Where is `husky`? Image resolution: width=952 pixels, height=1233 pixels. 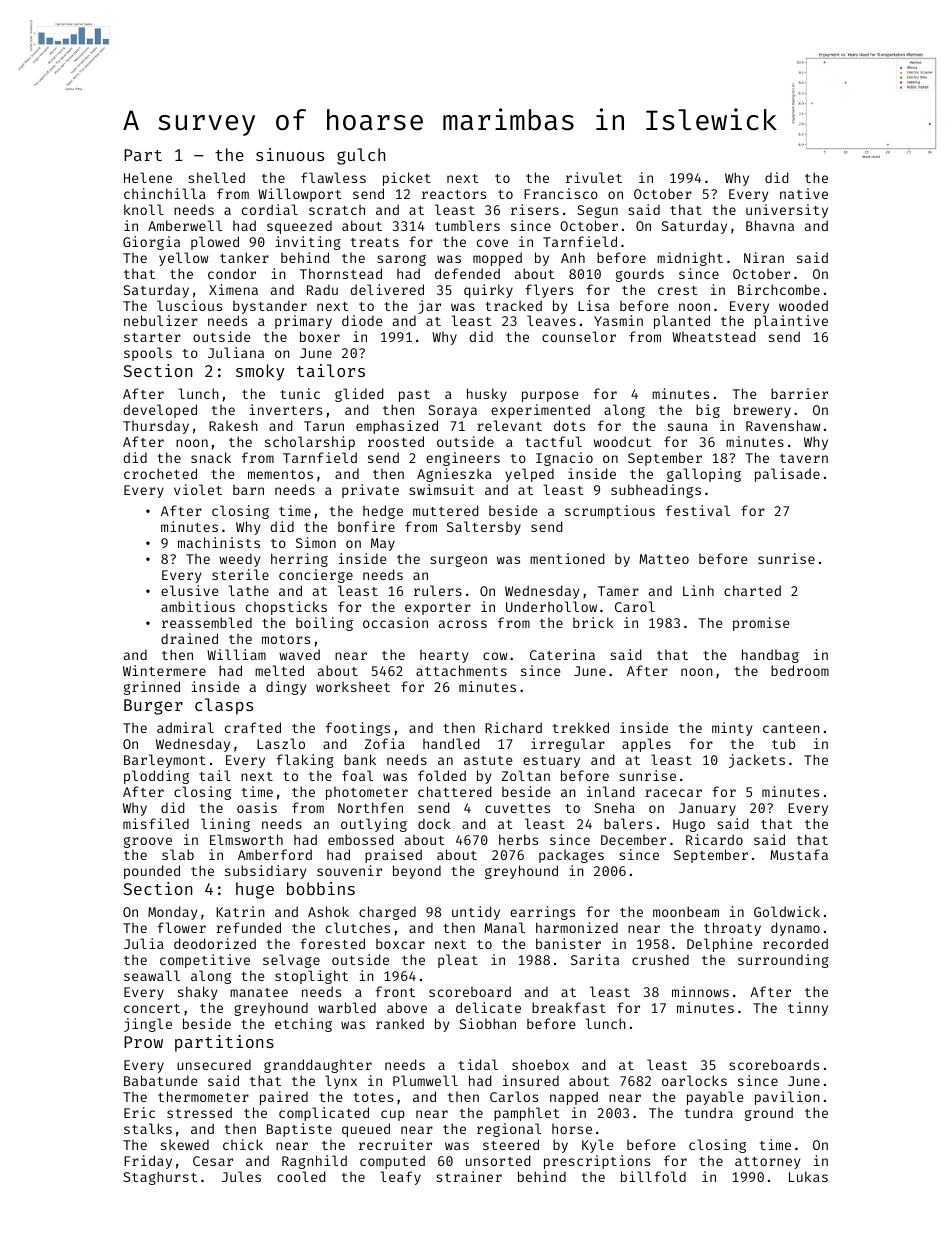 husky is located at coordinates (487, 395).
